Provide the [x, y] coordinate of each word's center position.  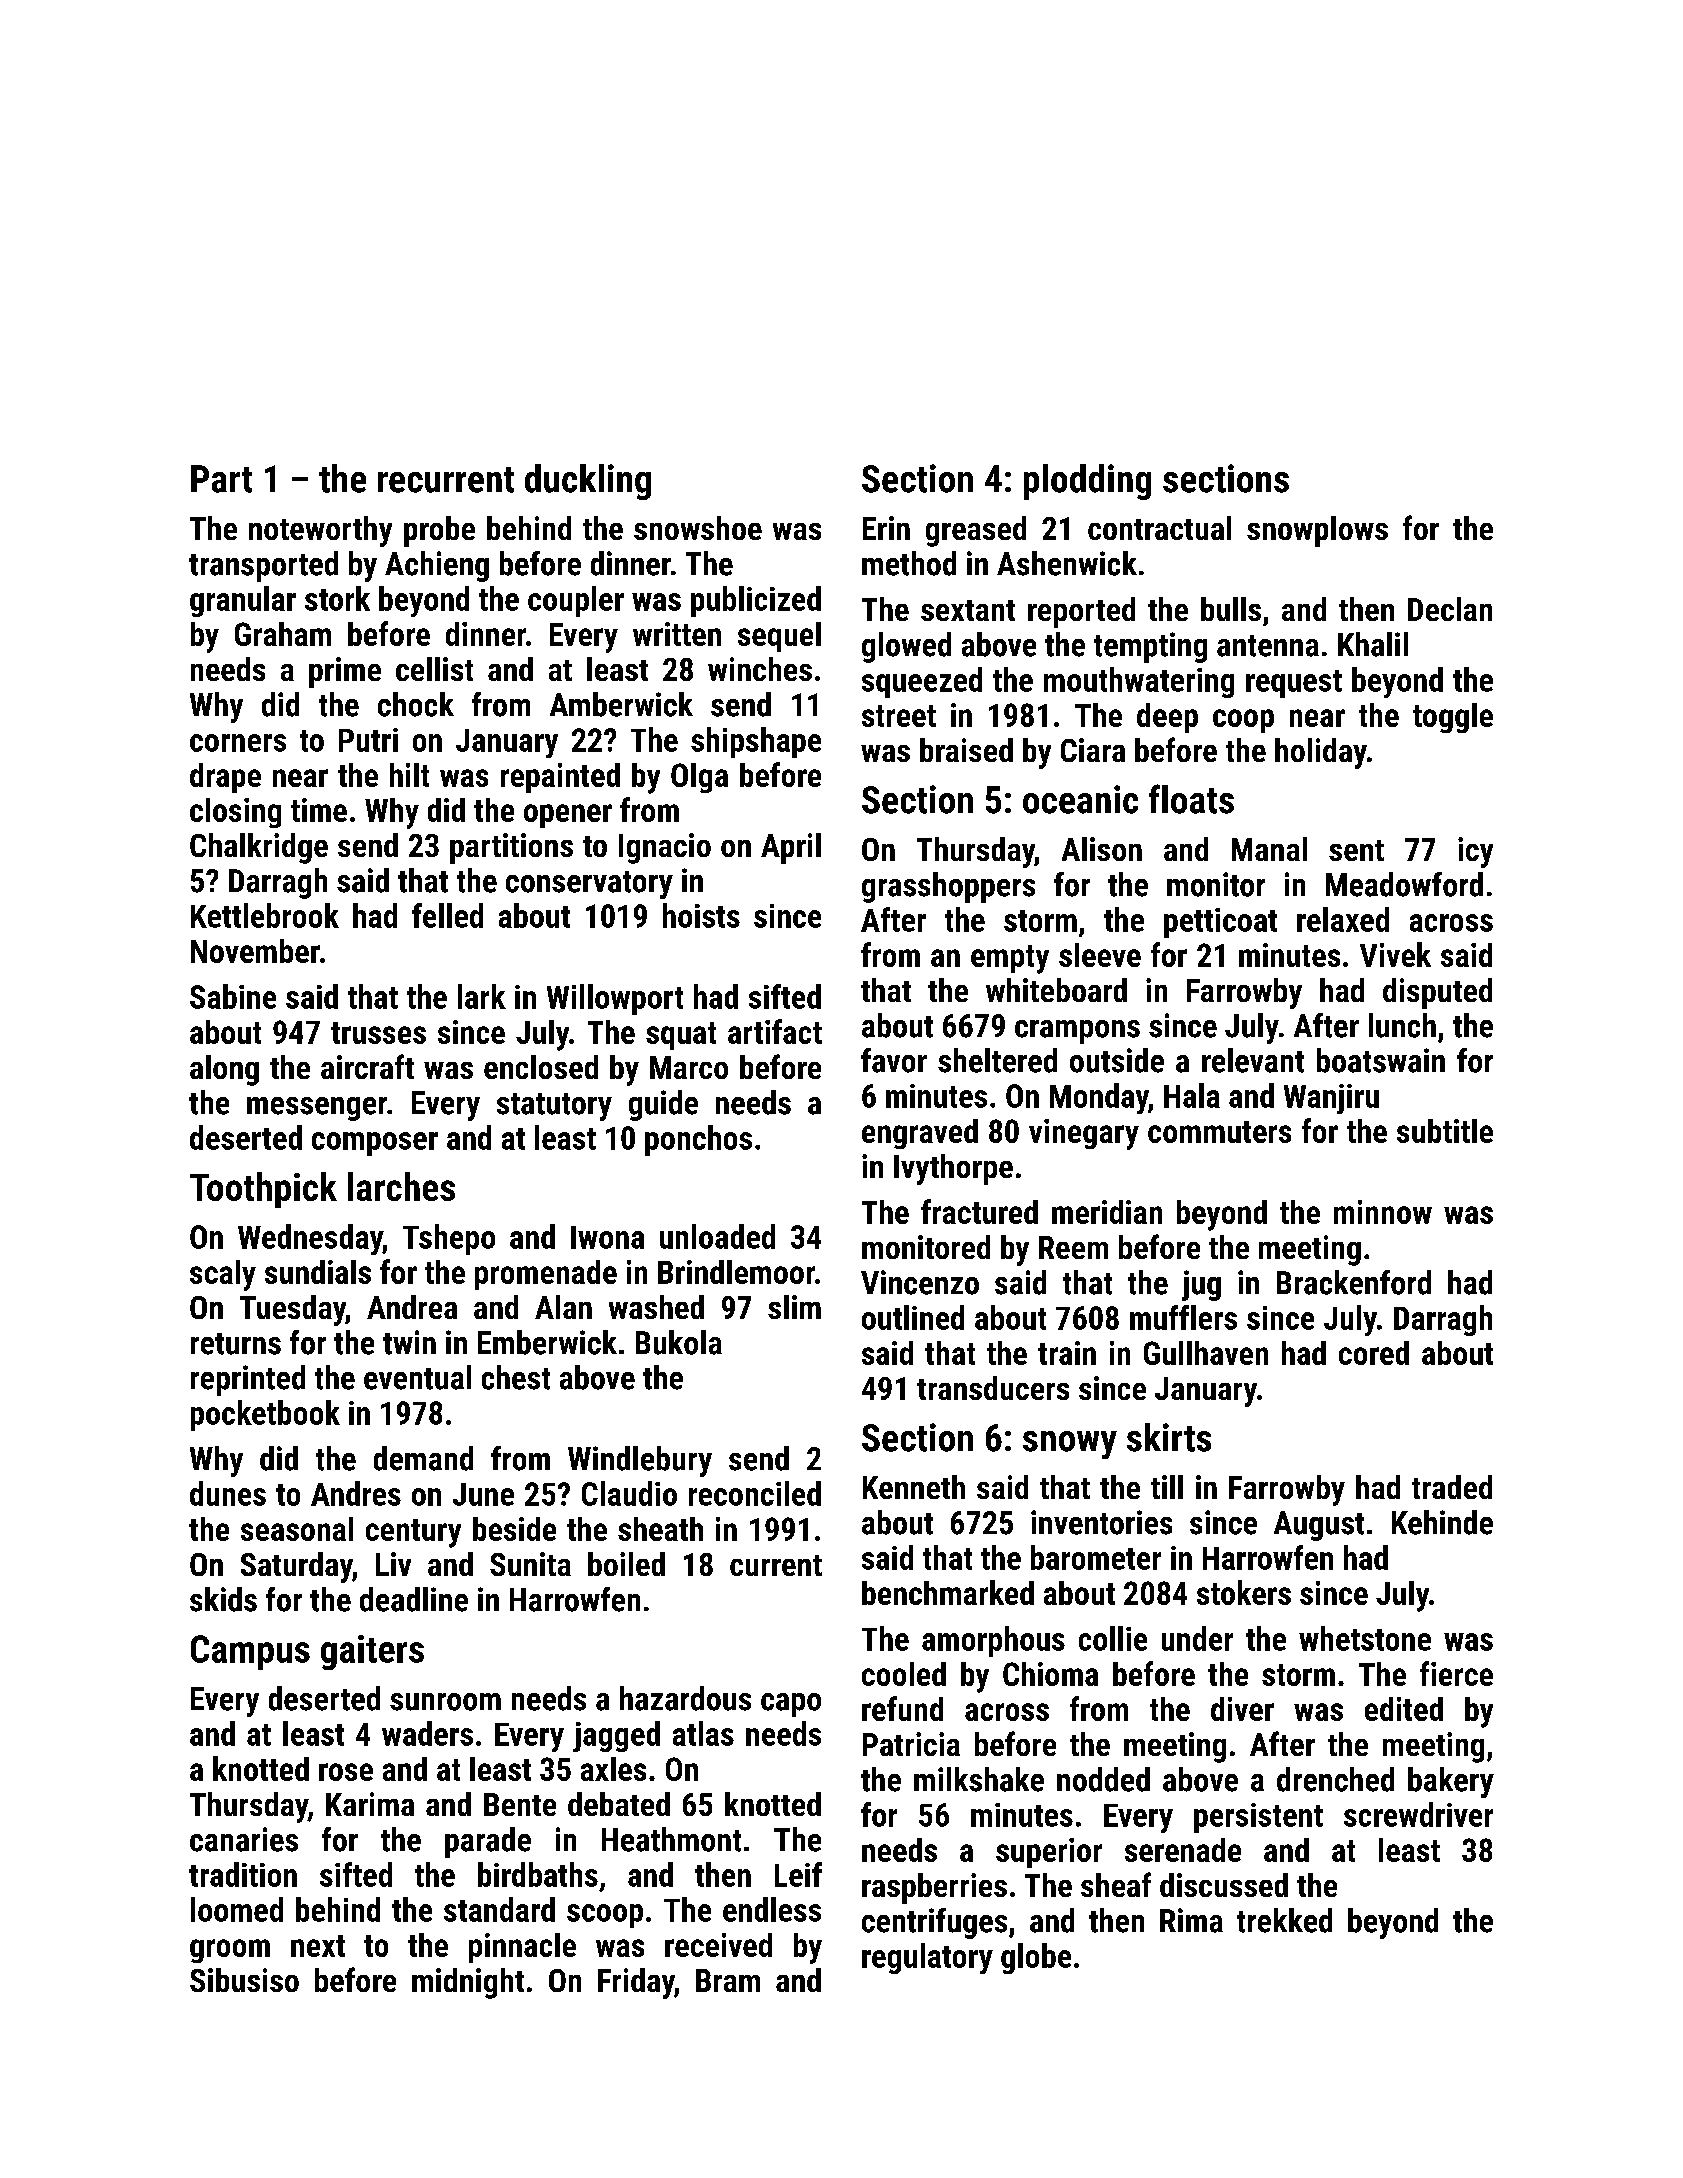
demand [423, 1458]
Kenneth [914, 1487]
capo [791, 1705]
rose [346, 1772]
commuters [1219, 1132]
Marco [689, 1067]
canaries [244, 1839]
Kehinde [1442, 1522]
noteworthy [320, 531]
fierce [1456, 1673]
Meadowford [1404, 884]
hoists [701, 915]
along [224, 1070]
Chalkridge [259, 848]
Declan [1450, 609]
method [909, 563]
